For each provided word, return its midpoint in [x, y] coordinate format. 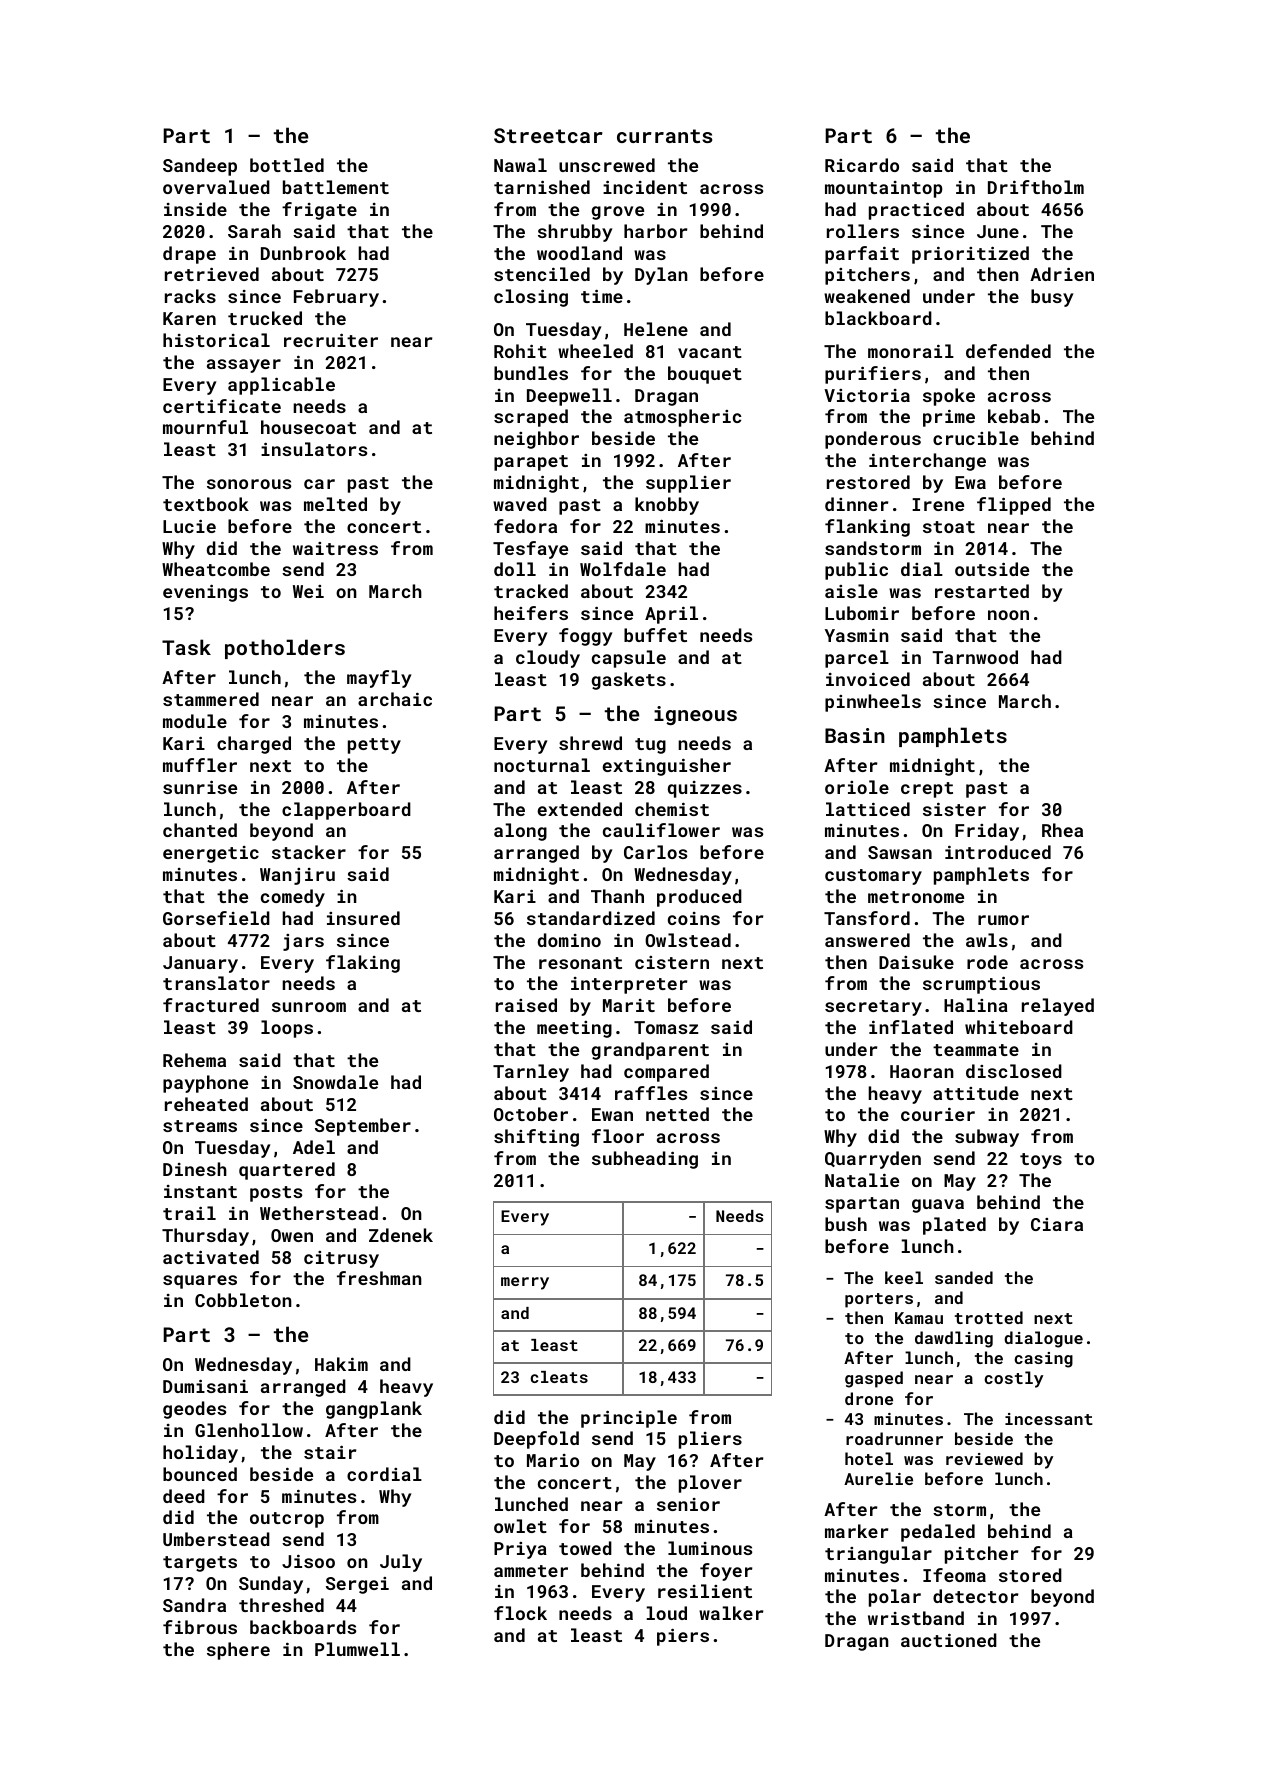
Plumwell [357, 1649]
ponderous [873, 440]
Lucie [189, 526]
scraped [531, 418]
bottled [287, 165]
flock [520, 1613]
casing [1043, 1360]
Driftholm [1036, 187]
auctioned [949, 1640]
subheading [645, 1160]
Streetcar [548, 135]
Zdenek [401, 1235]
